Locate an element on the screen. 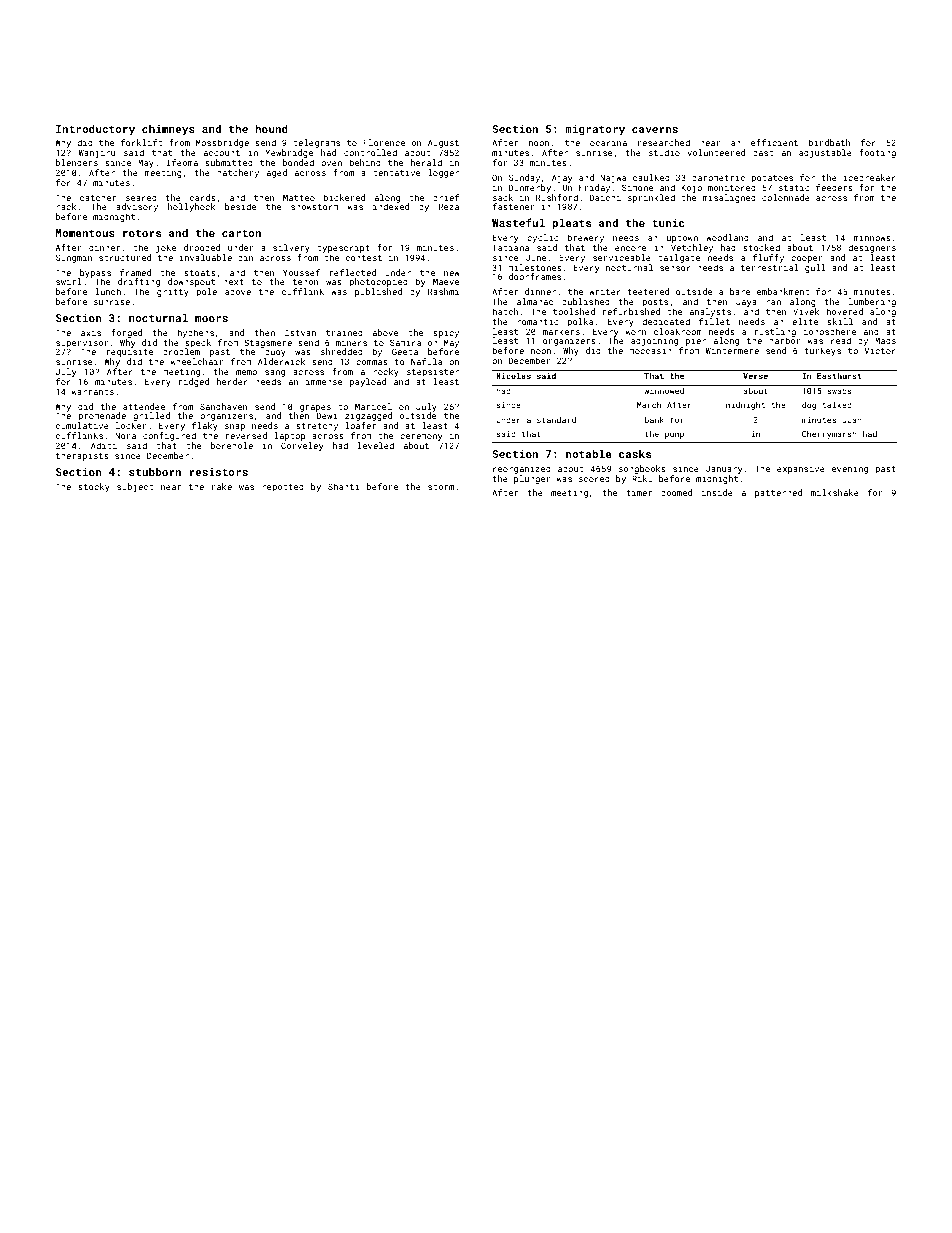 The height and width of the screenshot is (1233, 952). gull is located at coordinates (815, 268).
